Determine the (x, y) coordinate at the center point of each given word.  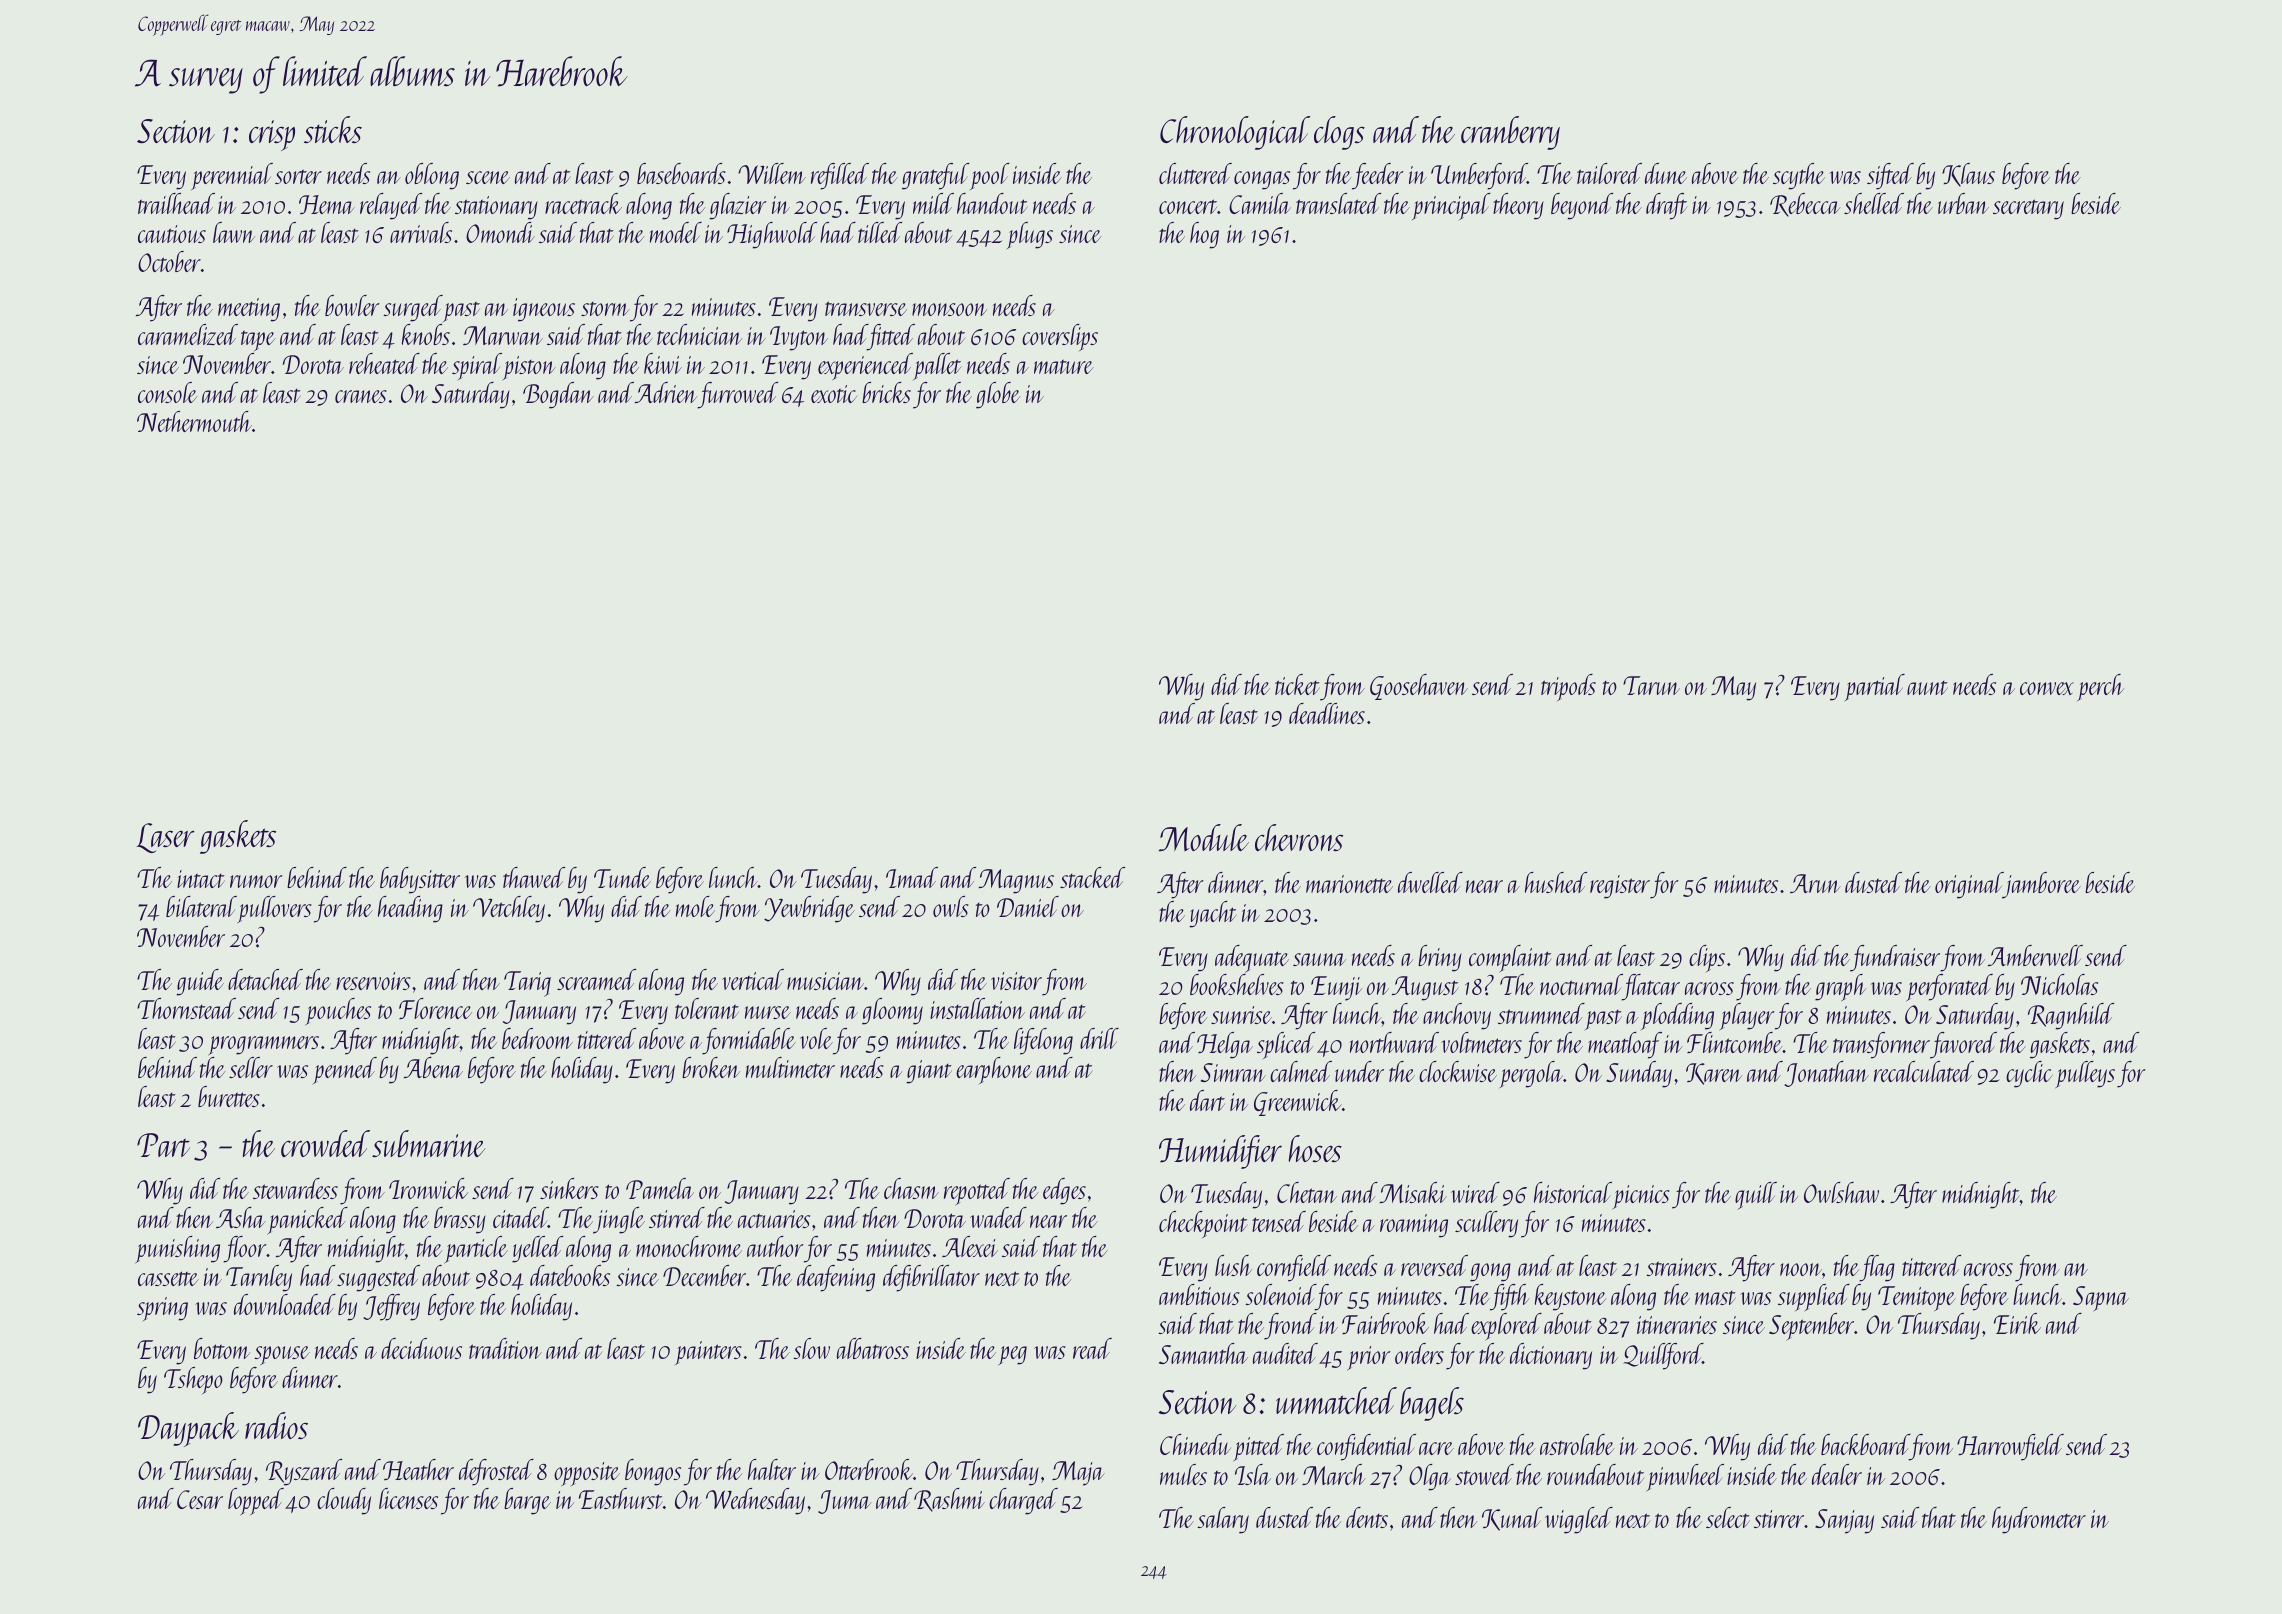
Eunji (1336, 988)
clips (1707, 958)
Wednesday (755, 1501)
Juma (844, 1502)
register (1620, 887)
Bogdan (558, 395)
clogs (1339, 133)
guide (200, 982)
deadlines (1327, 713)
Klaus (1968, 175)
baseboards (681, 173)
